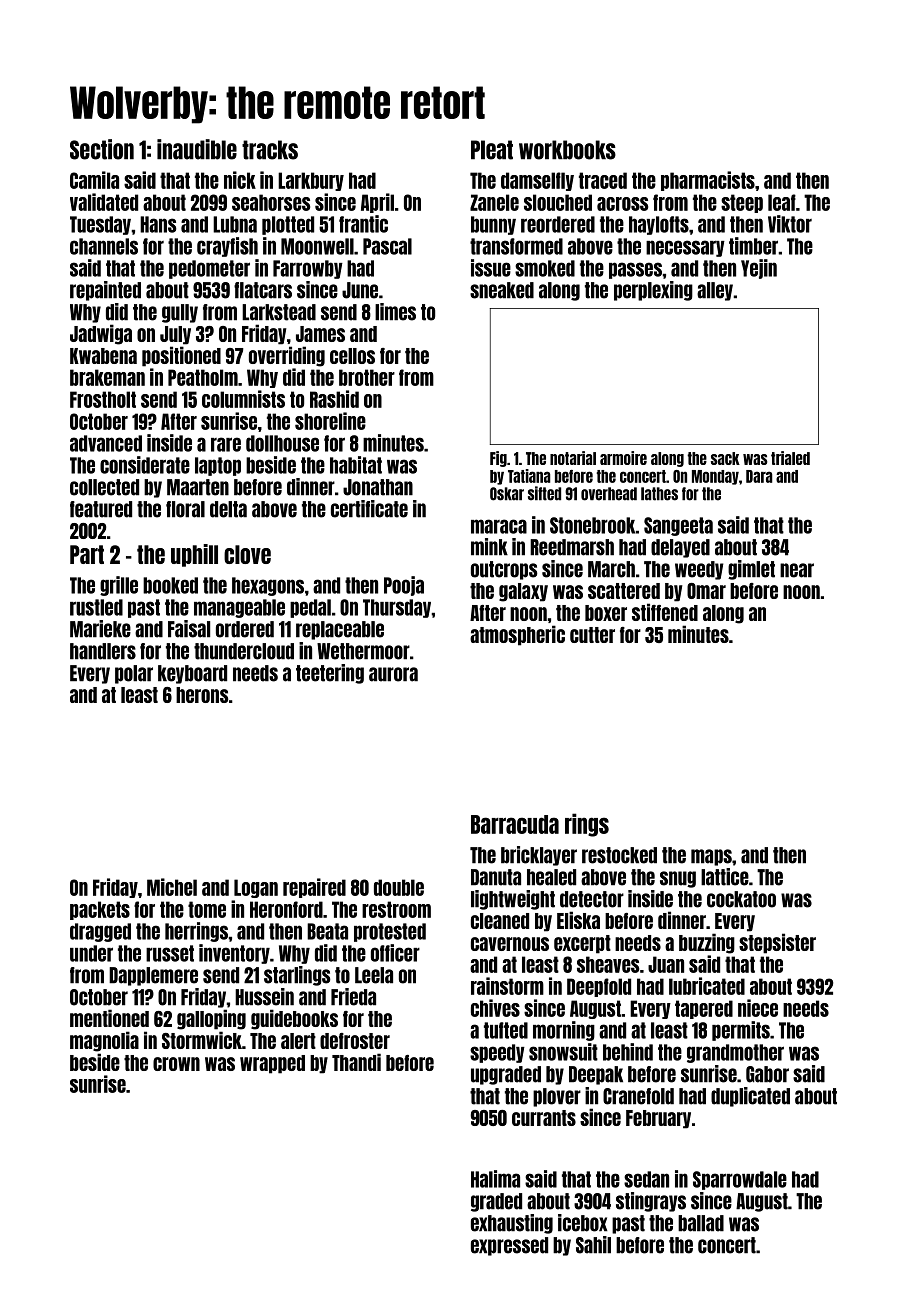  I want to click on Larkstead, so click(279, 312).
